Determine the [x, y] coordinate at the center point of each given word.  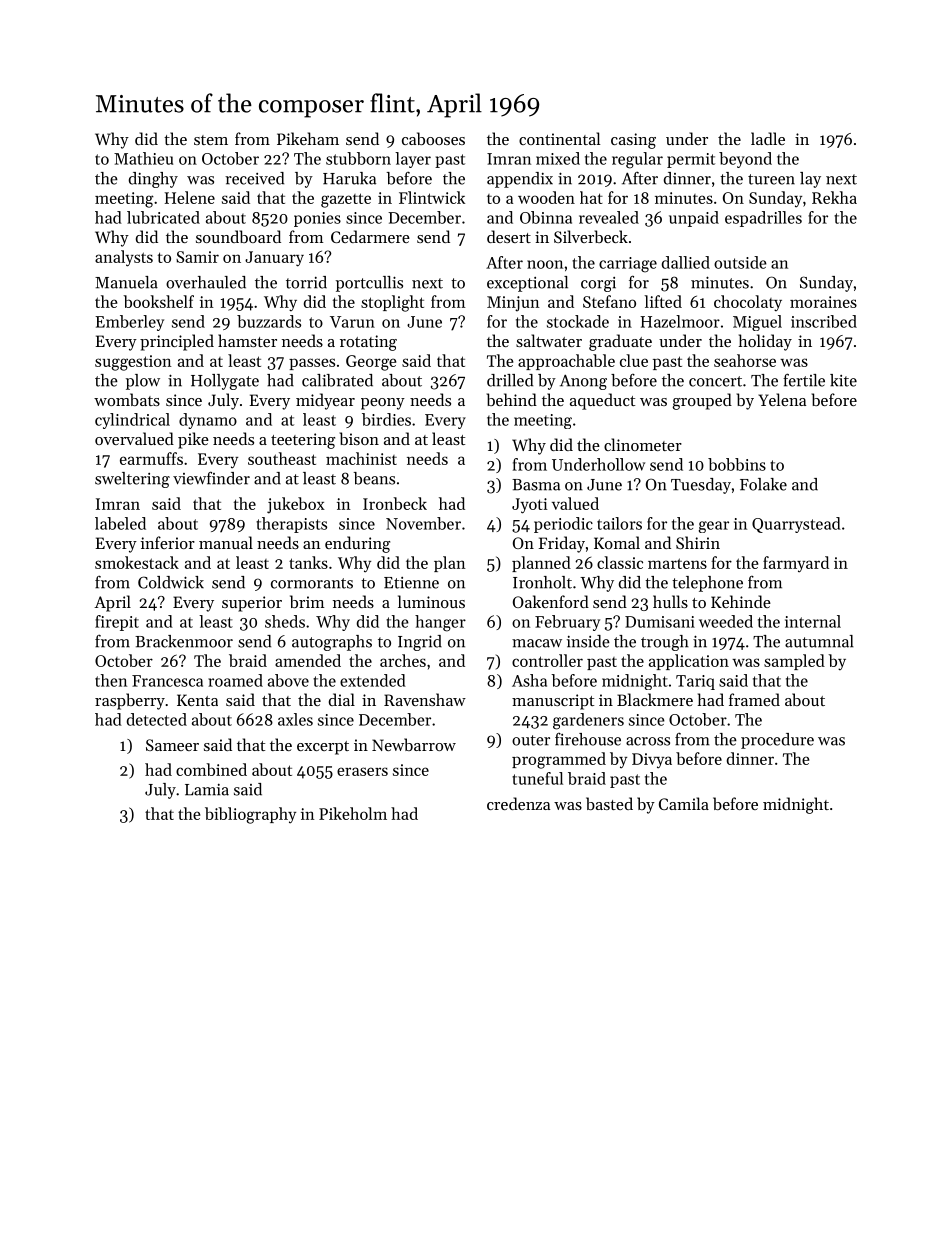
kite [843, 380]
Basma [536, 485]
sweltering [132, 480]
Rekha [834, 197]
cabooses [433, 138]
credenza [518, 803]
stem [211, 140]
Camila [684, 803]
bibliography [250, 815]
